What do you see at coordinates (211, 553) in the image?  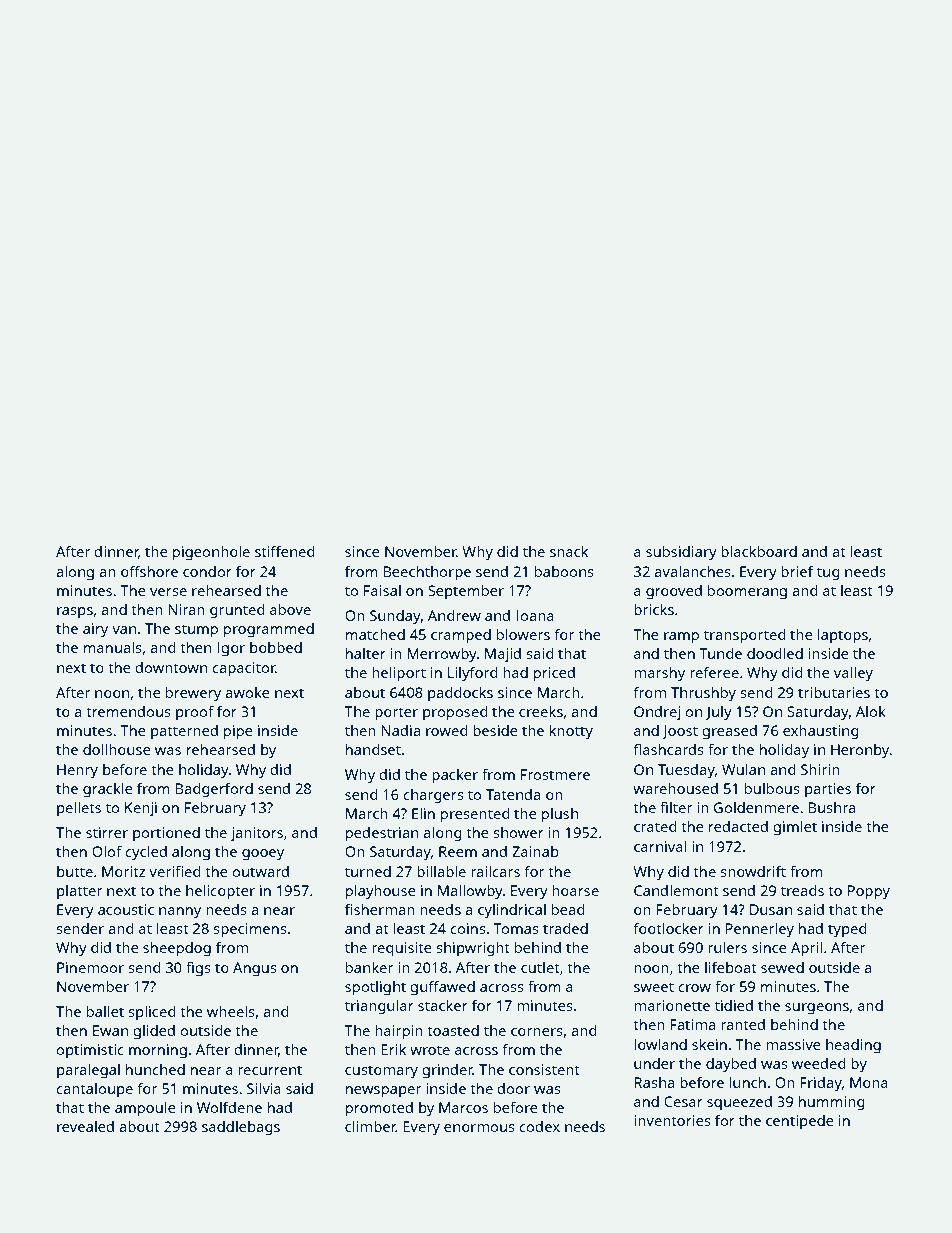 I see `pigeonhole` at bounding box center [211, 553].
